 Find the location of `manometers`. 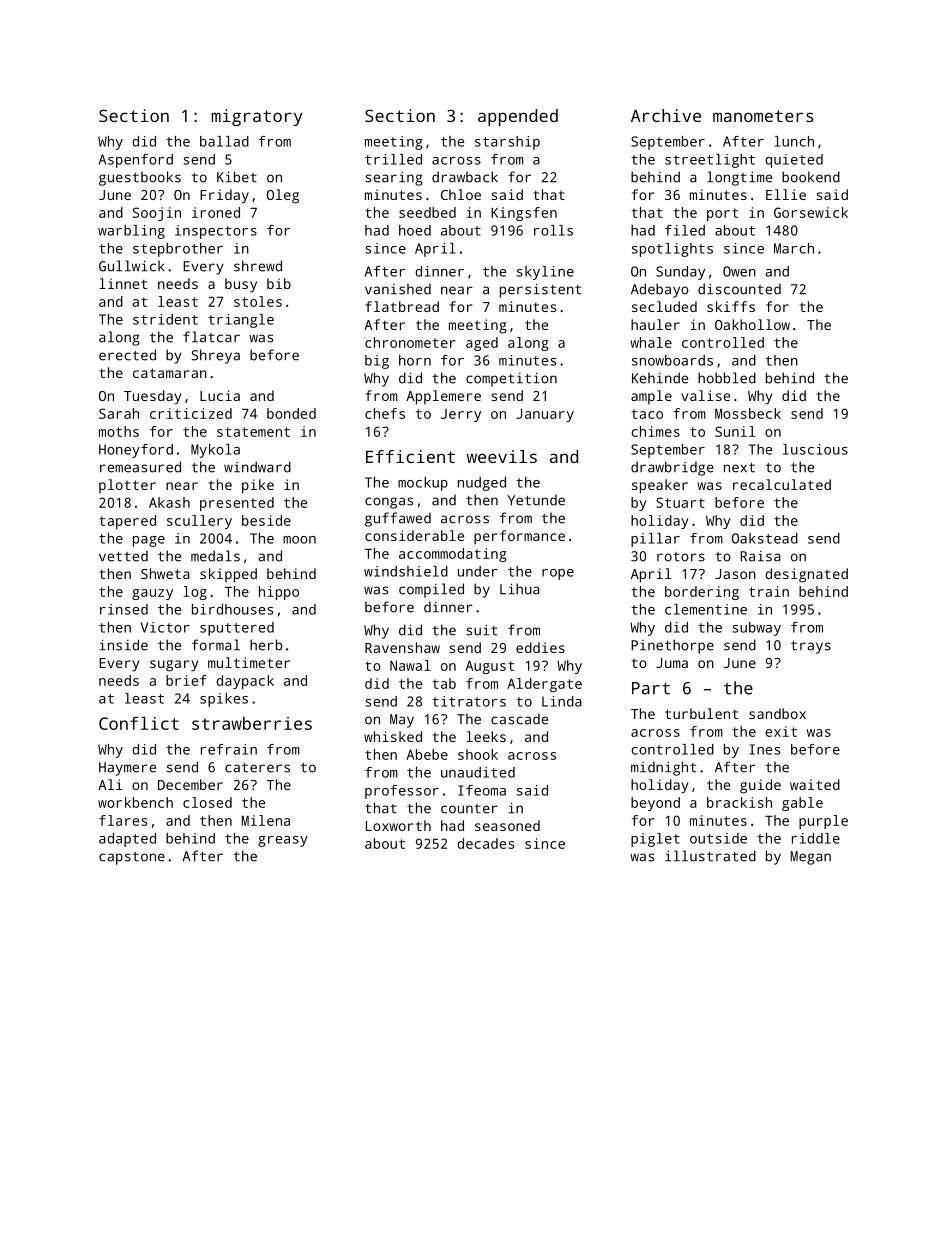

manometers is located at coordinates (763, 116).
